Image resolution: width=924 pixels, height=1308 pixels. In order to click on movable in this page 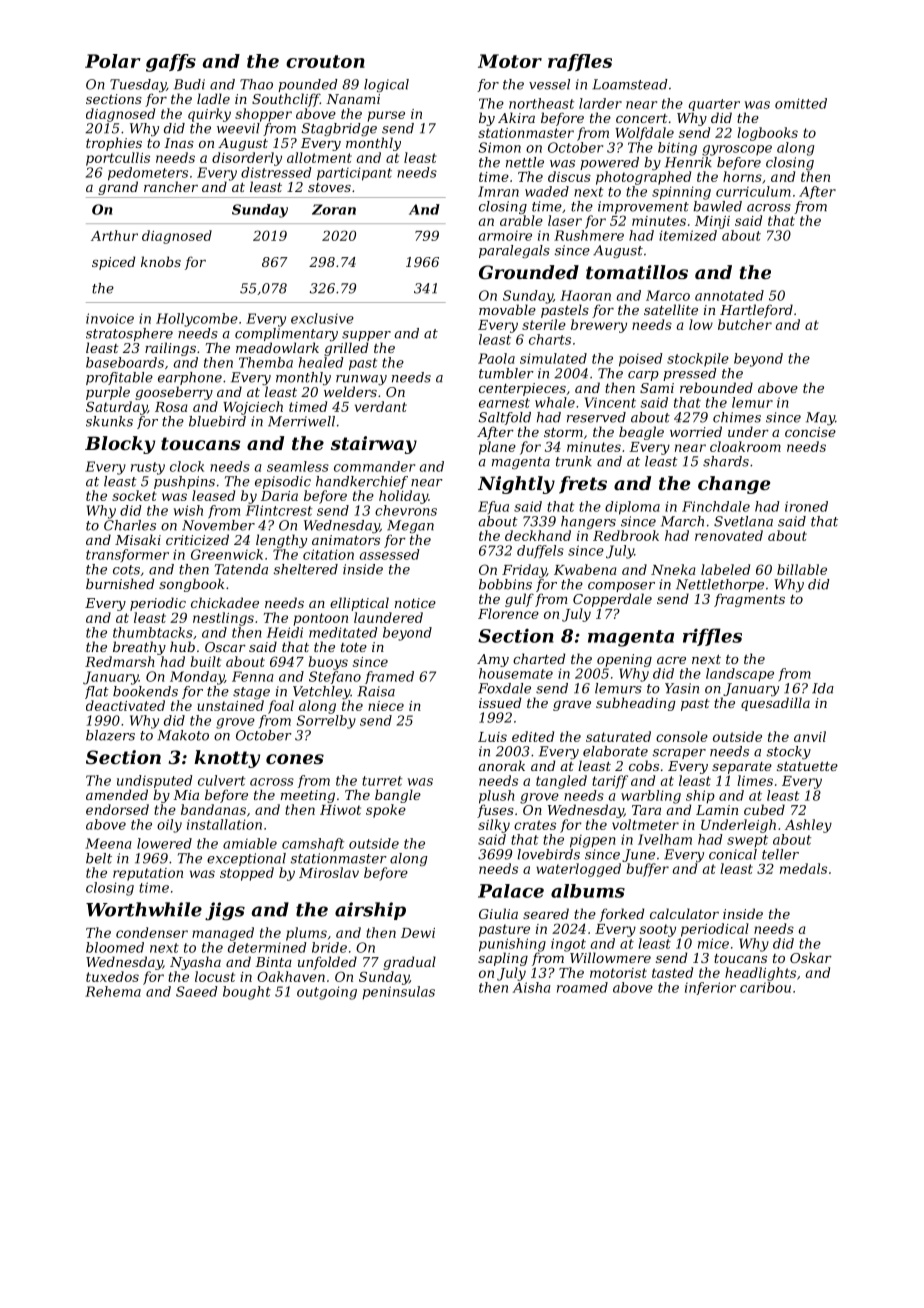, I will do `click(507, 309)`.
